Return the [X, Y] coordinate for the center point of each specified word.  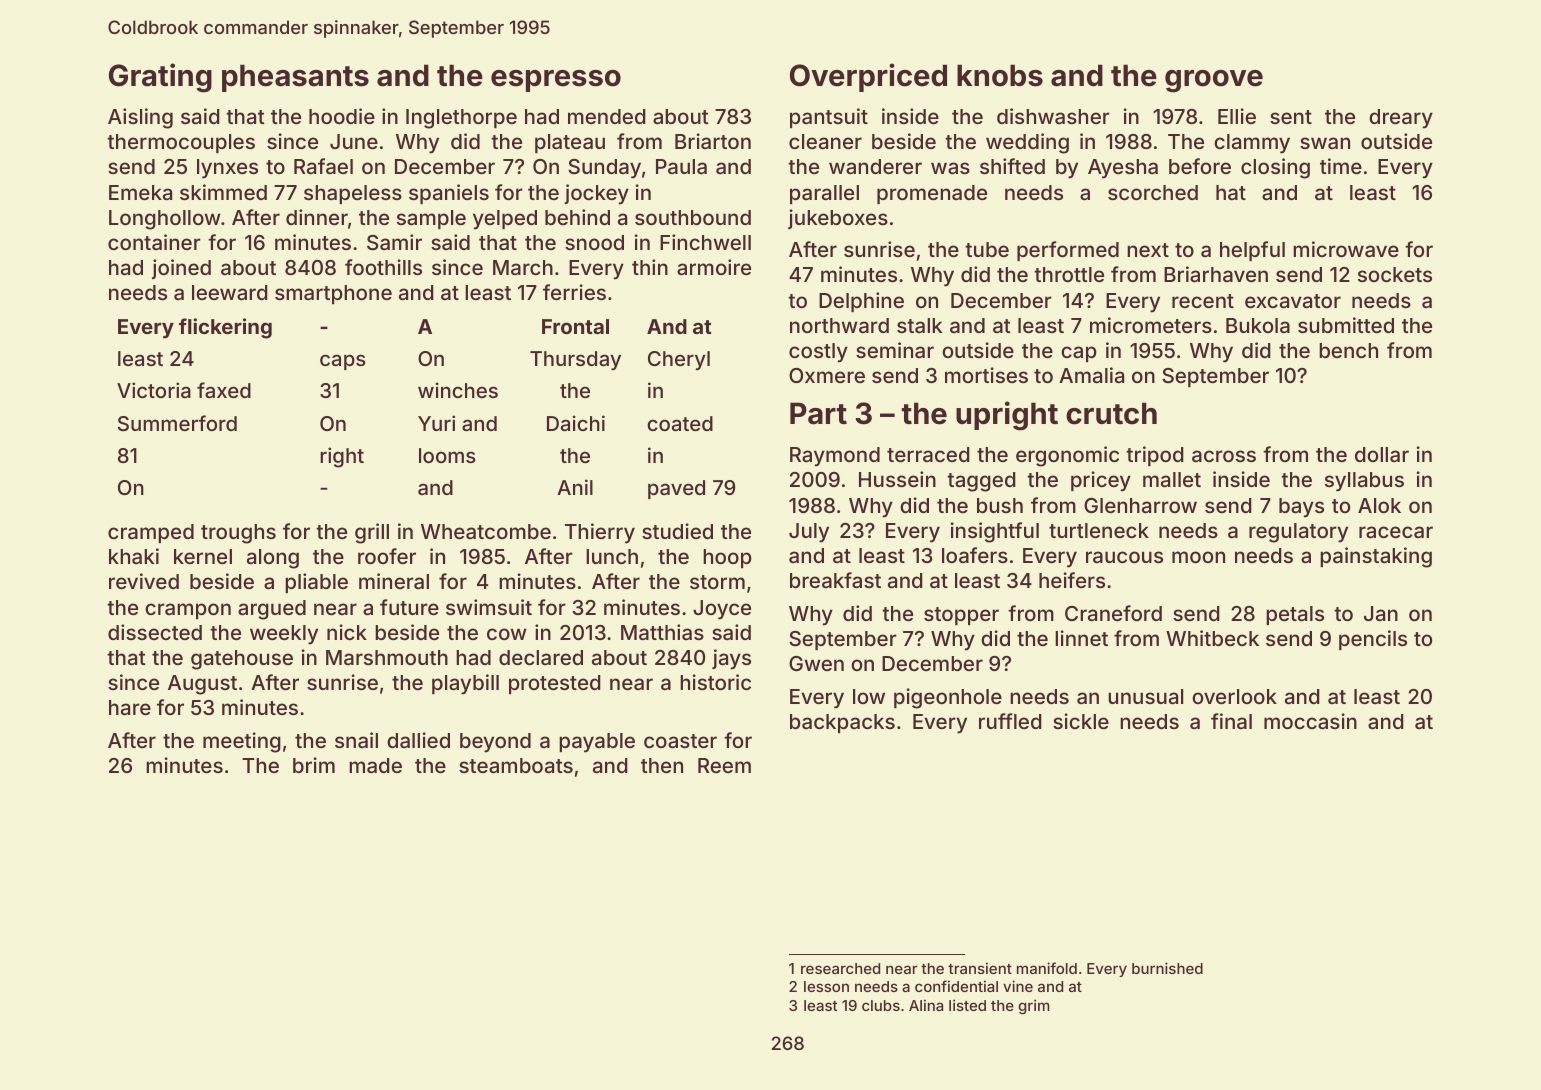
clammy [1252, 144]
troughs [238, 534]
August [202, 685]
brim [314, 765]
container [154, 242]
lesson [826, 986]
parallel [824, 194]
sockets [1395, 274]
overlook [1234, 696]
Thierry [600, 533]
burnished [1167, 968]
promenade [932, 194]
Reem [724, 765]
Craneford [1113, 613]
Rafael [323, 166]
